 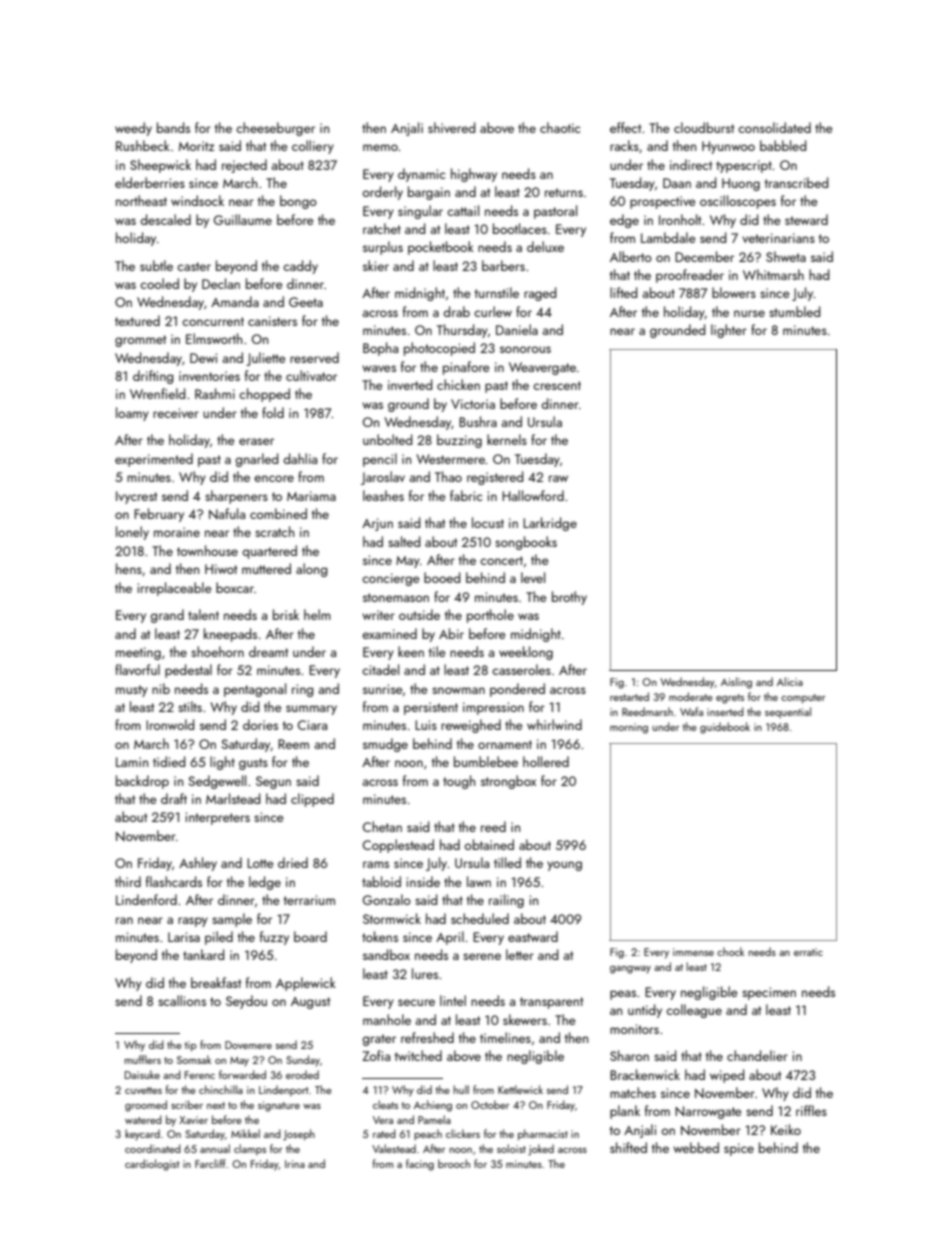 I want to click on brothy, so click(x=569, y=598).
